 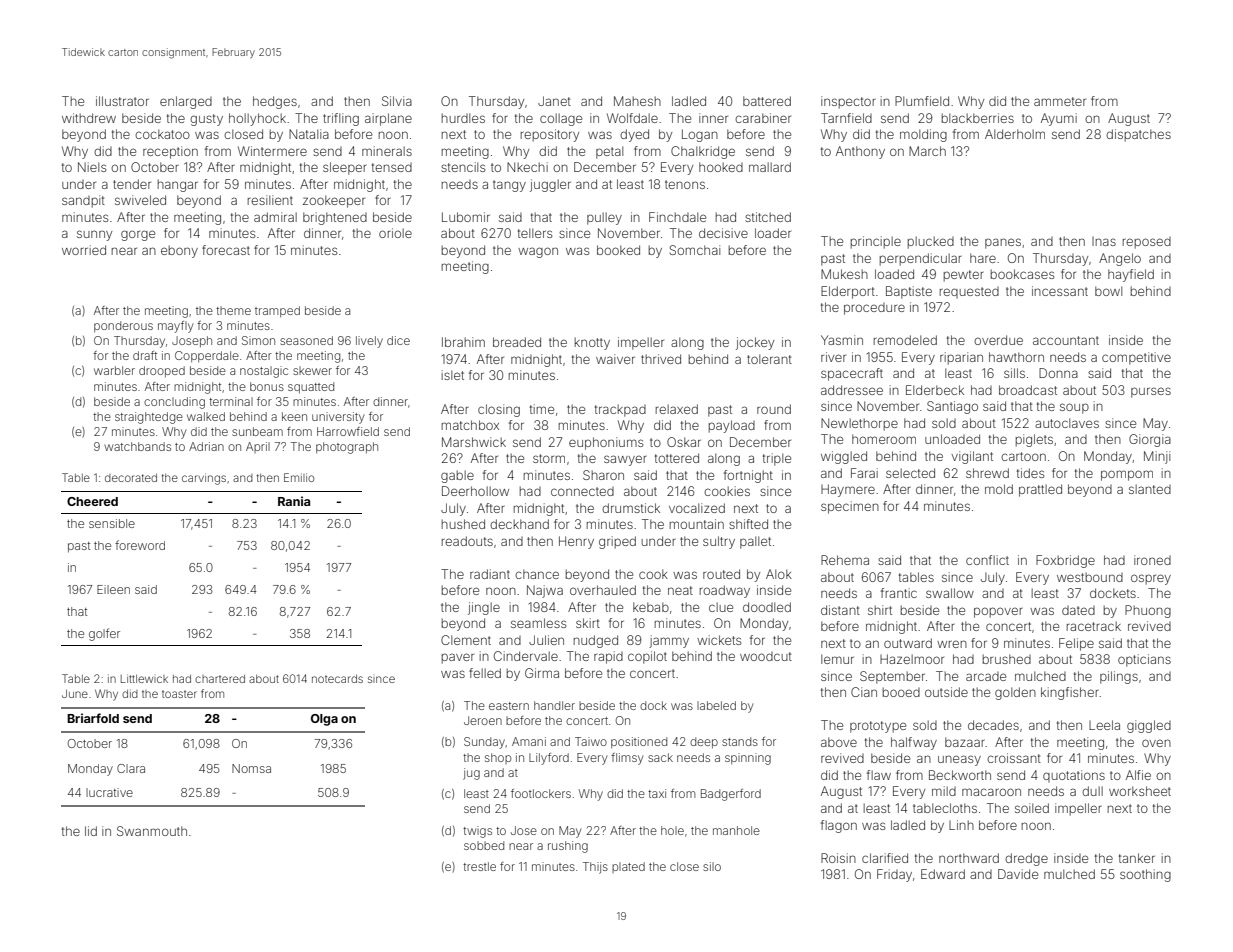 What do you see at coordinates (878, 727) in the page?
I see `prototype` at bounding box center [878, 727].
